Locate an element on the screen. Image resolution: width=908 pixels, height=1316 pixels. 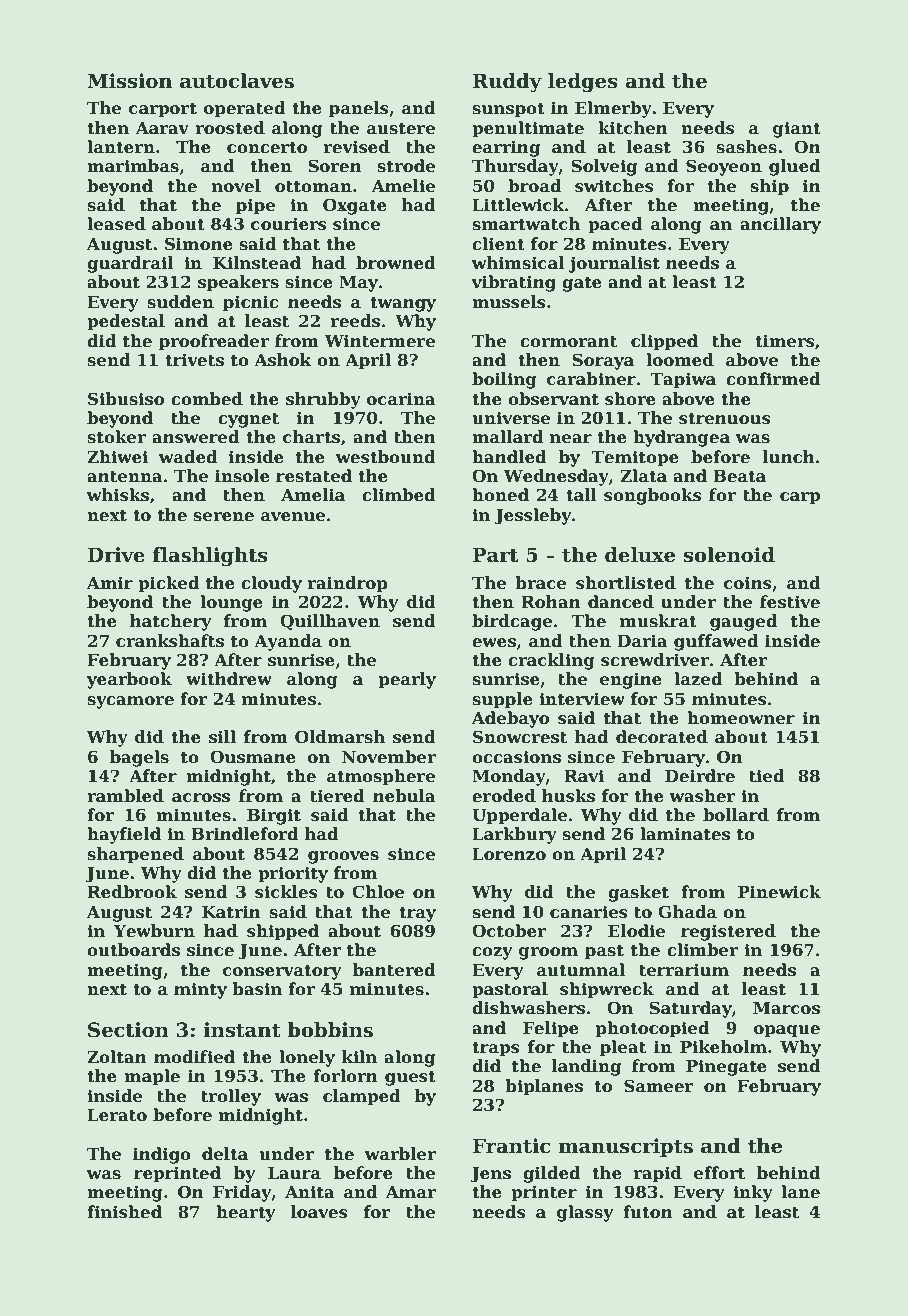
finished is located at coordinates (124, 1212).
